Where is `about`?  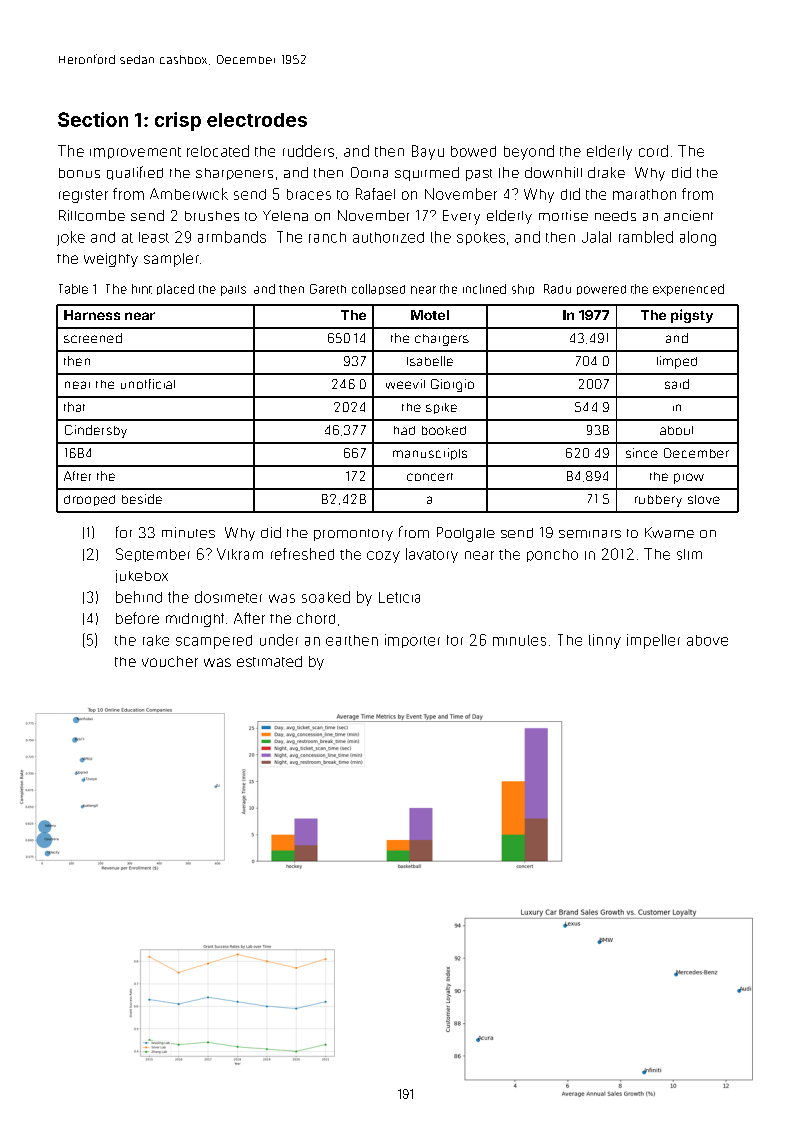
about is located at coordinates (676, 430).
